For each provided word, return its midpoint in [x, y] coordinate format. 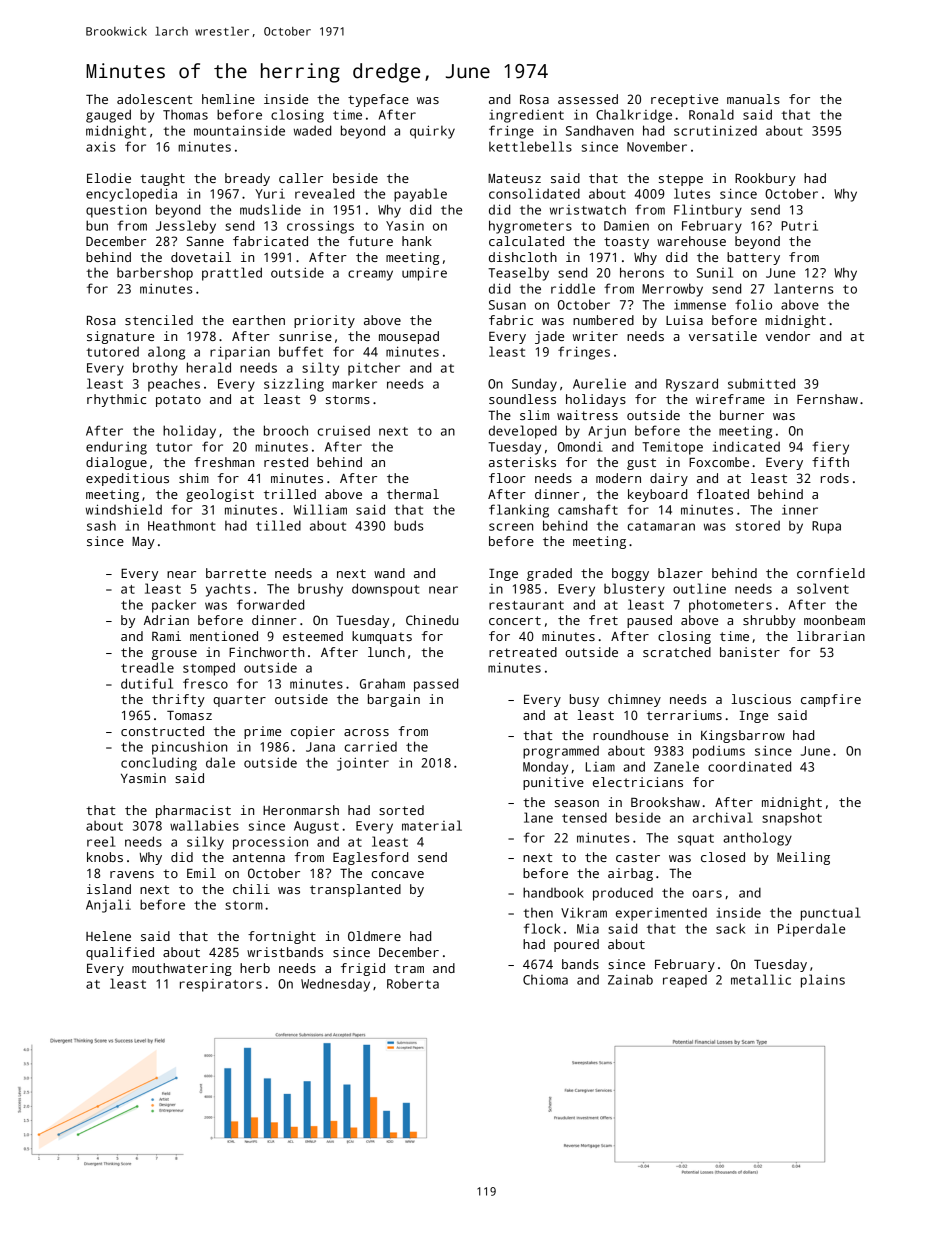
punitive [553, 783]
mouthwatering [182, 969]
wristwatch [588, 209]
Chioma [545, 980]
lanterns [803, 288]
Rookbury [765, 179]
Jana [320, 747]
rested [286, 462]
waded [312, 130]
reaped [685, 981]
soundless [522, 399]
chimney [634, 700]
